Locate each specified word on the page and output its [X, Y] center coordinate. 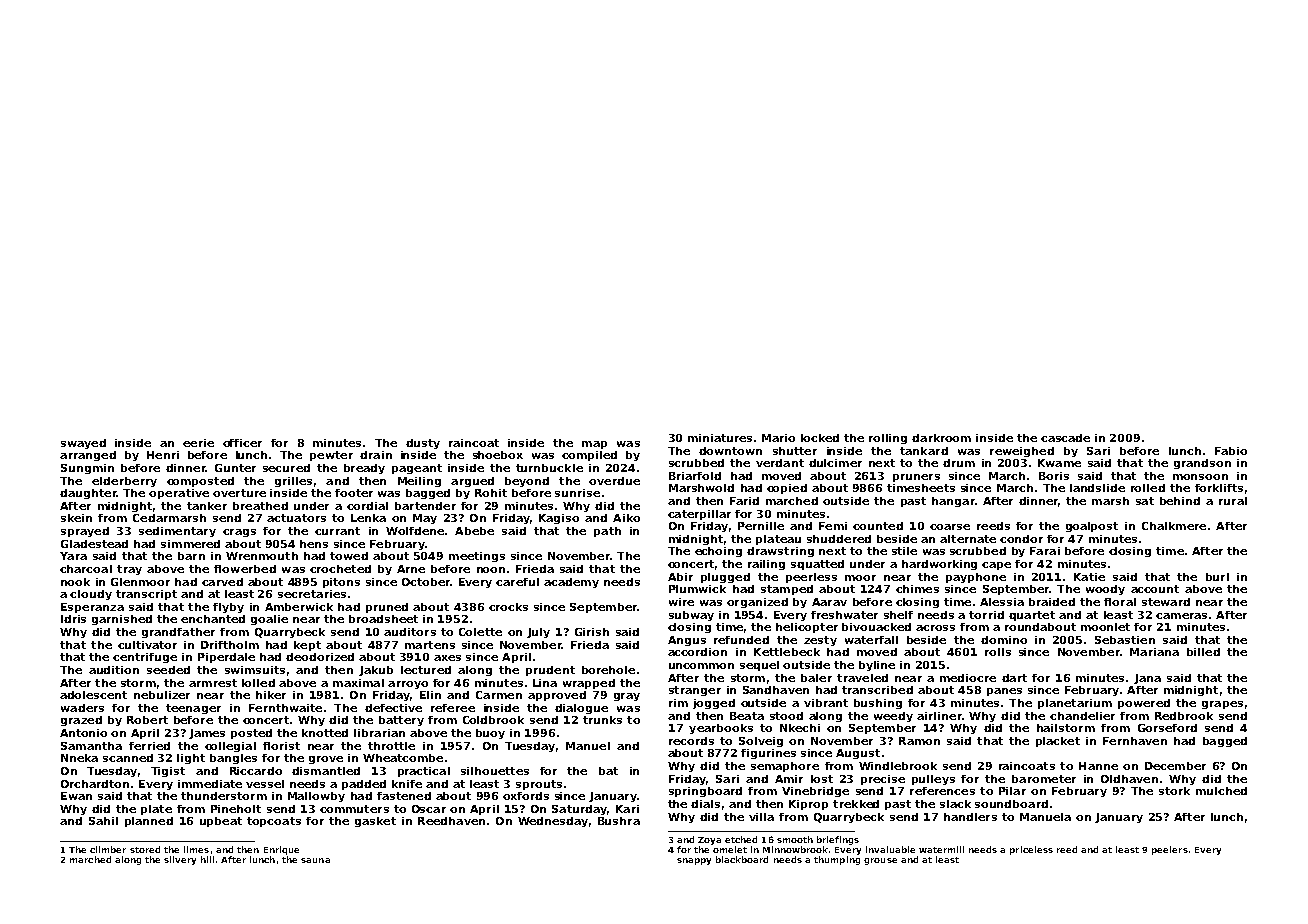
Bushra [619, 821]
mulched [1221, 791]
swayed [83, 444]
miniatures [720, 438]
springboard [705, 792]
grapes [1222, 705]
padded [364, 785]
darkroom [941, 438]
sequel [759, 666]
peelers [1170, 850]
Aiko [626, 518]
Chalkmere [1174, 526]
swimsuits [255, 670]
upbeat [221, 822]
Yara [73, 556]
